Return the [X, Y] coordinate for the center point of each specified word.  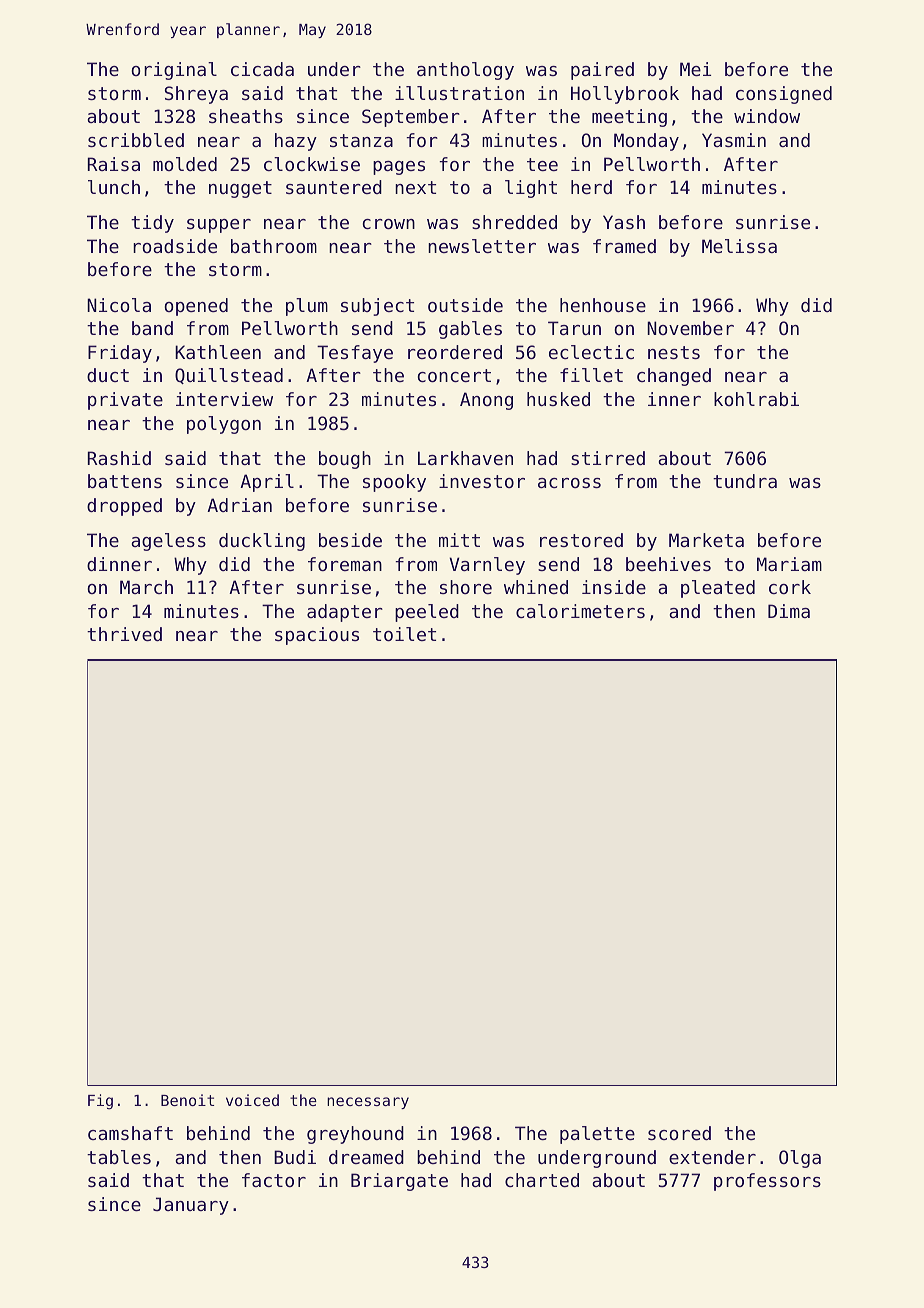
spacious [317, 636]
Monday [646, 142]
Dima [789, 611]
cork [790, 587]
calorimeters [580, 611]
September [411, 118]
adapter [345, 613]
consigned [784, 95]
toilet [404, 634]
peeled [427, 613]
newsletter [482, 246]
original [174, 71]
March [146, 587]
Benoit [187, 1100]
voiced [252, 1100]
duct [108, 375]
